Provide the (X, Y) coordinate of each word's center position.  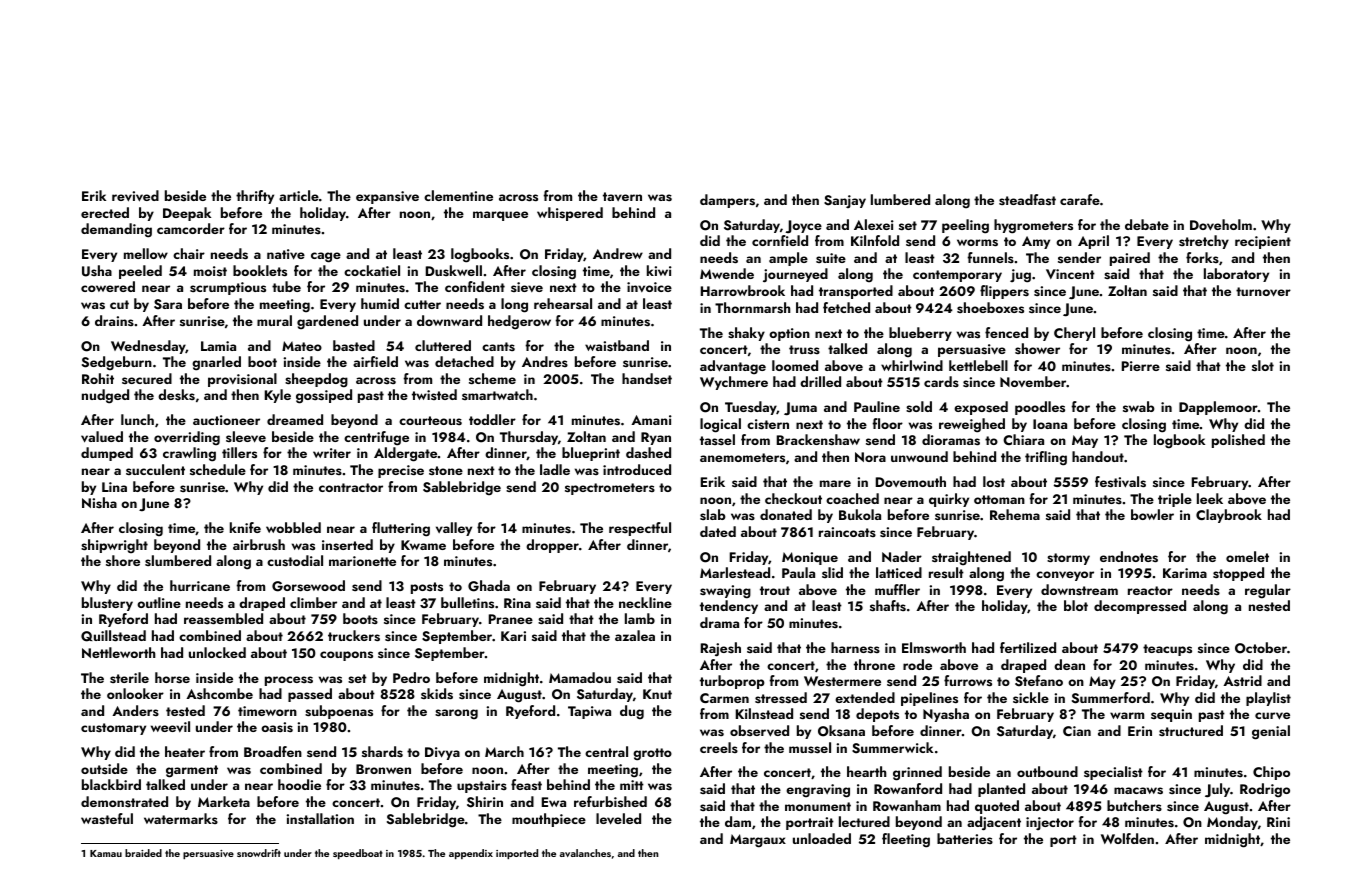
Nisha (99, 502)
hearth (866, 771)
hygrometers (1033, 226)
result (946, 572)
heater (185, 751)
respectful (640, 529)
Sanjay (845, 201)
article (299, 195)
